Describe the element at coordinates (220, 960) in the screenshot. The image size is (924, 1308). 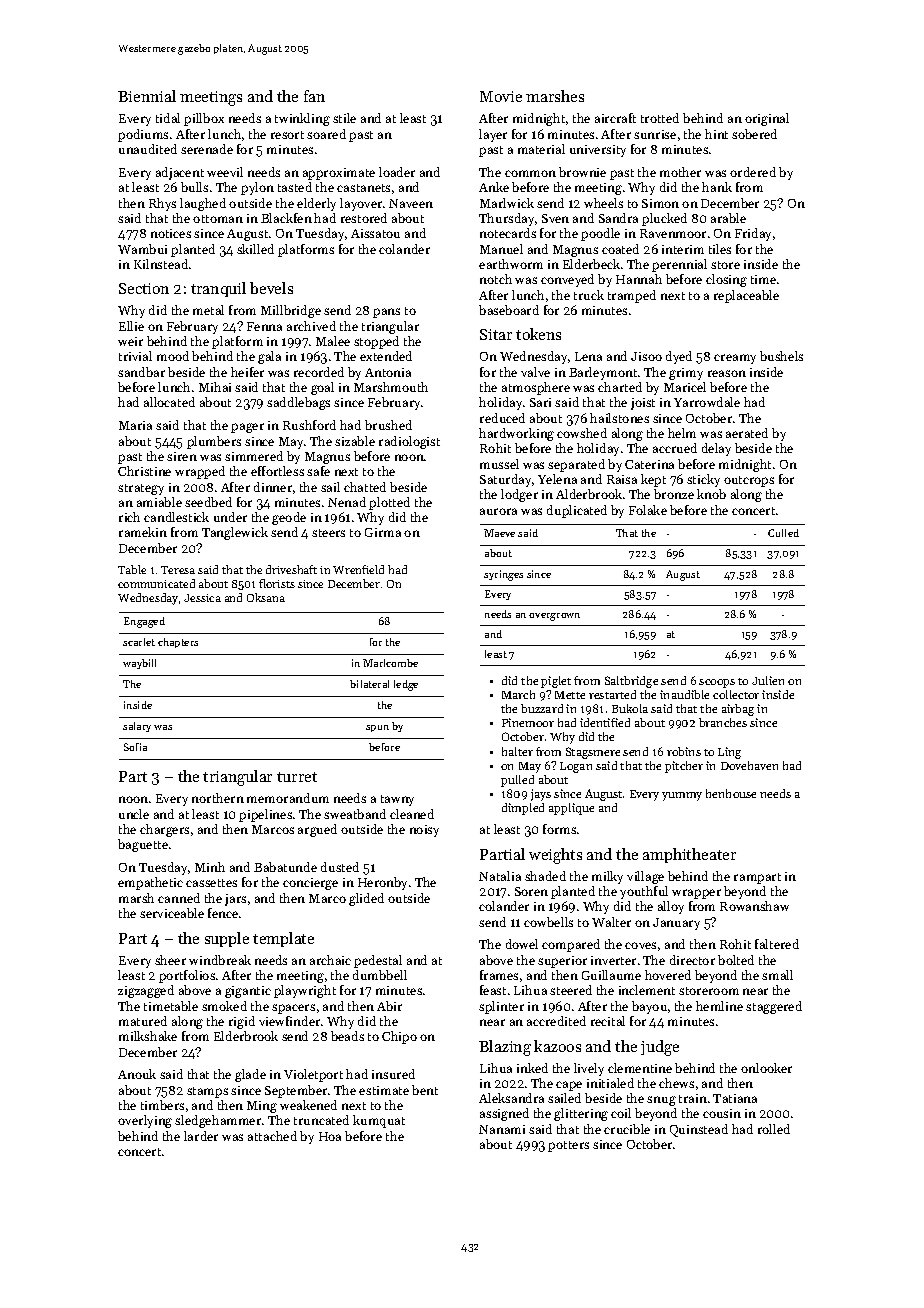
I see `windbreak` at that location.
